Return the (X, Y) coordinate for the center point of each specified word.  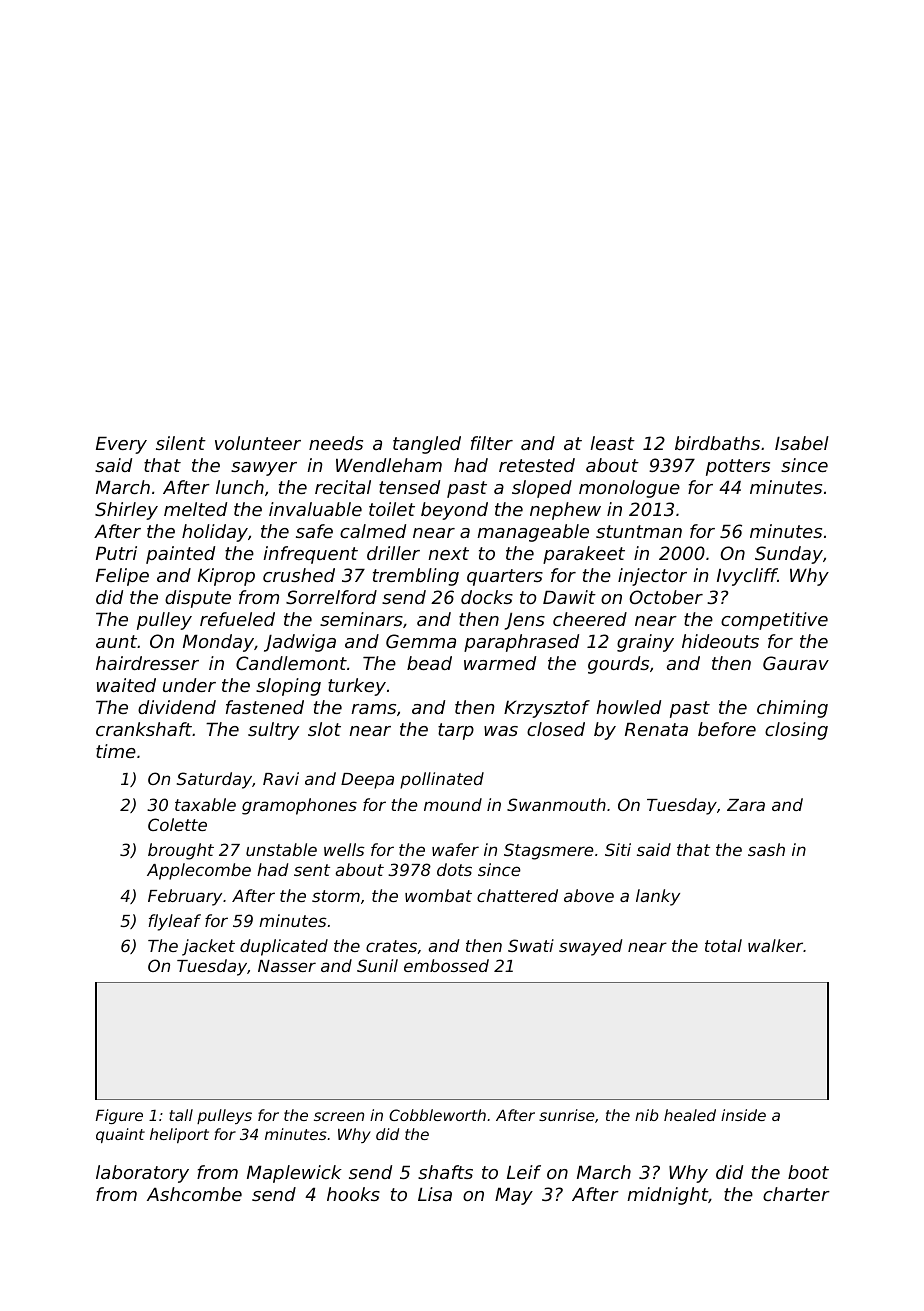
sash (766, 849)
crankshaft (144, 729)
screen (339, 1116)
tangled (427, 445)
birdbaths (717, 443)
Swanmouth (556, 804)
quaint (120, 1135)
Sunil (377, 965)
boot (808, 1172)
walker (776, 945)
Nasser (287, 966)
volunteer (258, 443)
